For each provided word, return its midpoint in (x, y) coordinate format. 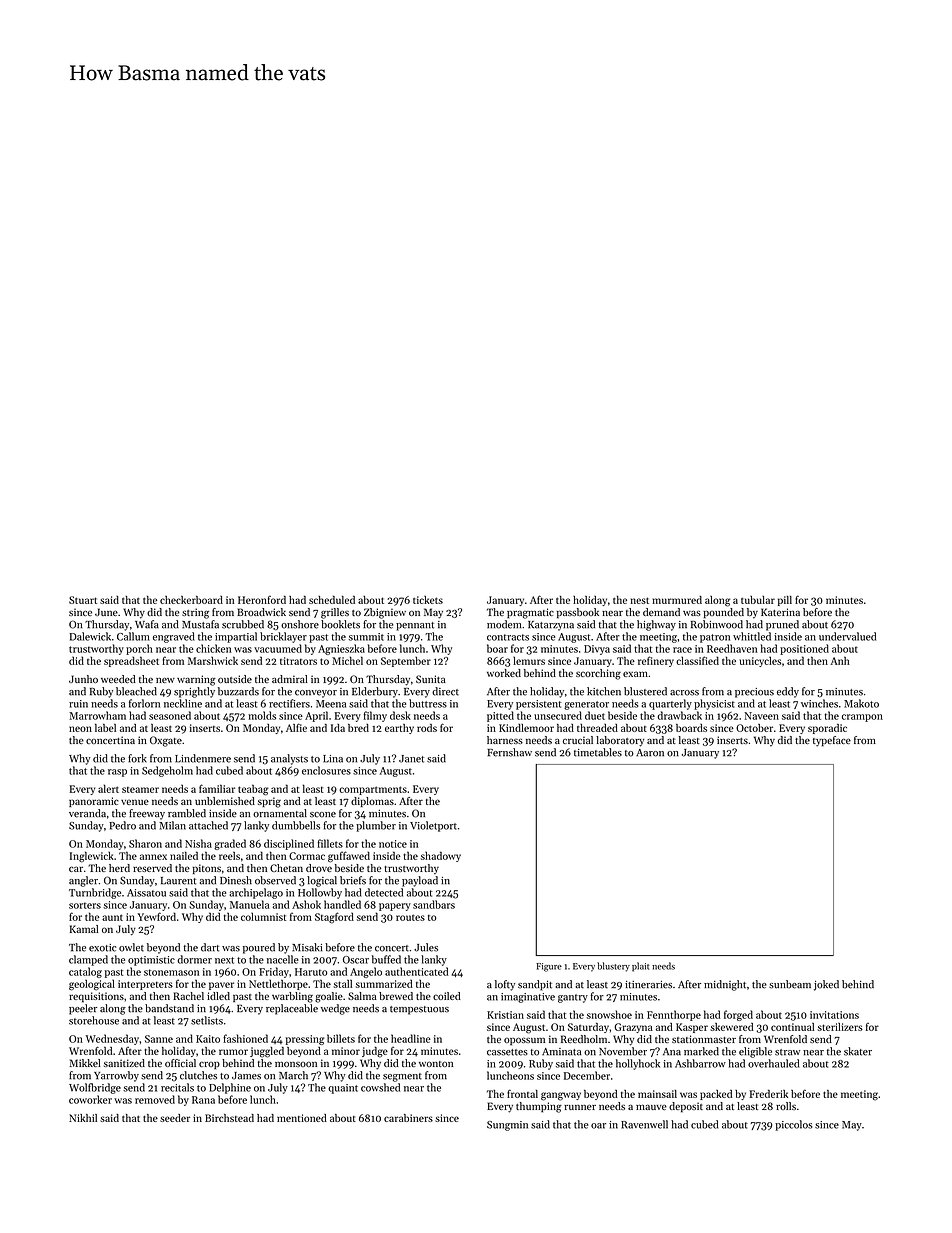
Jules (426, 947)
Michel (347, 660)
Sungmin (507, 1126)
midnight (725, 985)
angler (83, 881)
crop (209, 1065)
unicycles (760, 661)
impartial (236, 637)
